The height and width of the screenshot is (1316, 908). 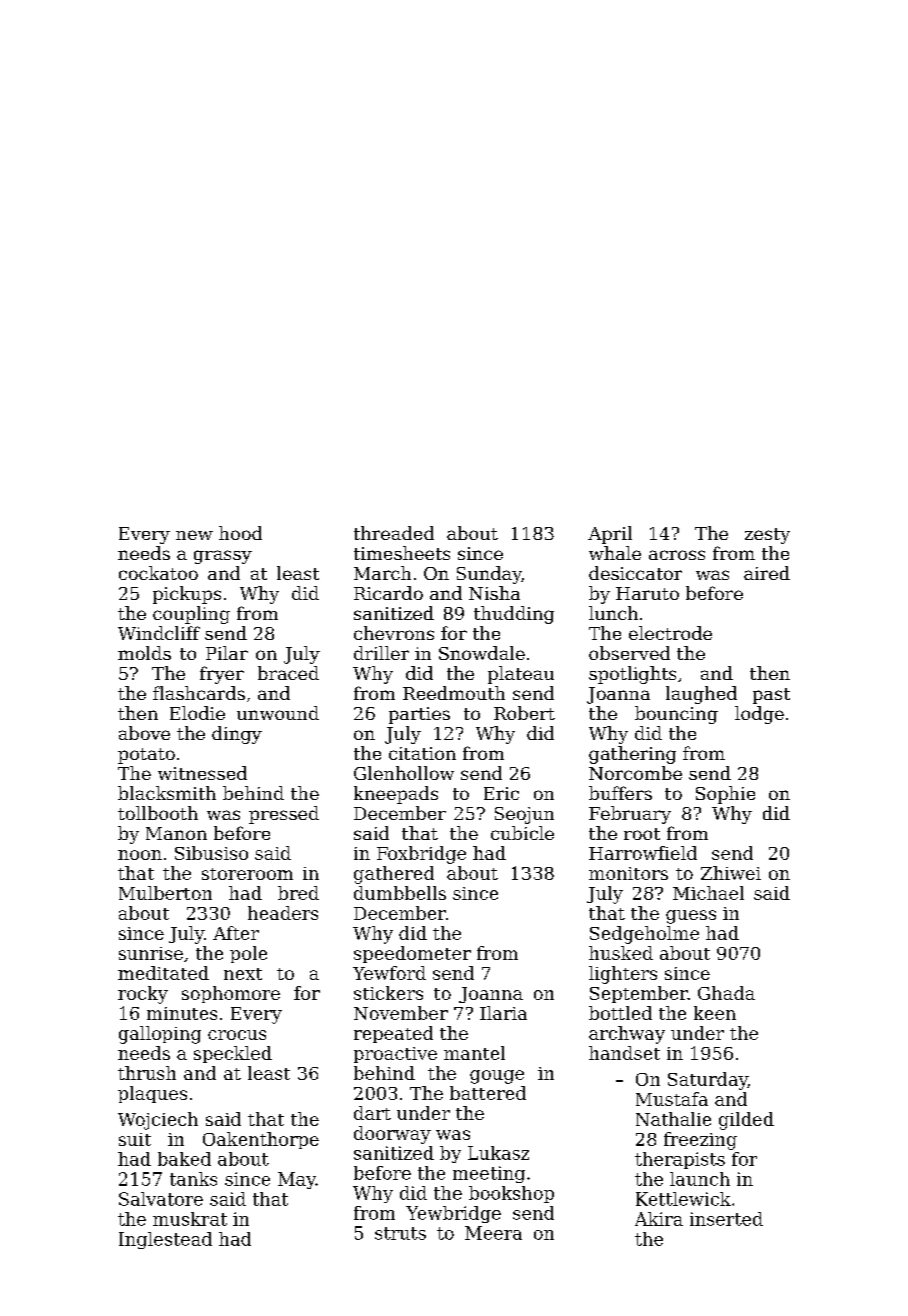 What do you see at coordinates (297, 1180) in the screenshot?
I see `May` at bounding box center [297, 1180].
